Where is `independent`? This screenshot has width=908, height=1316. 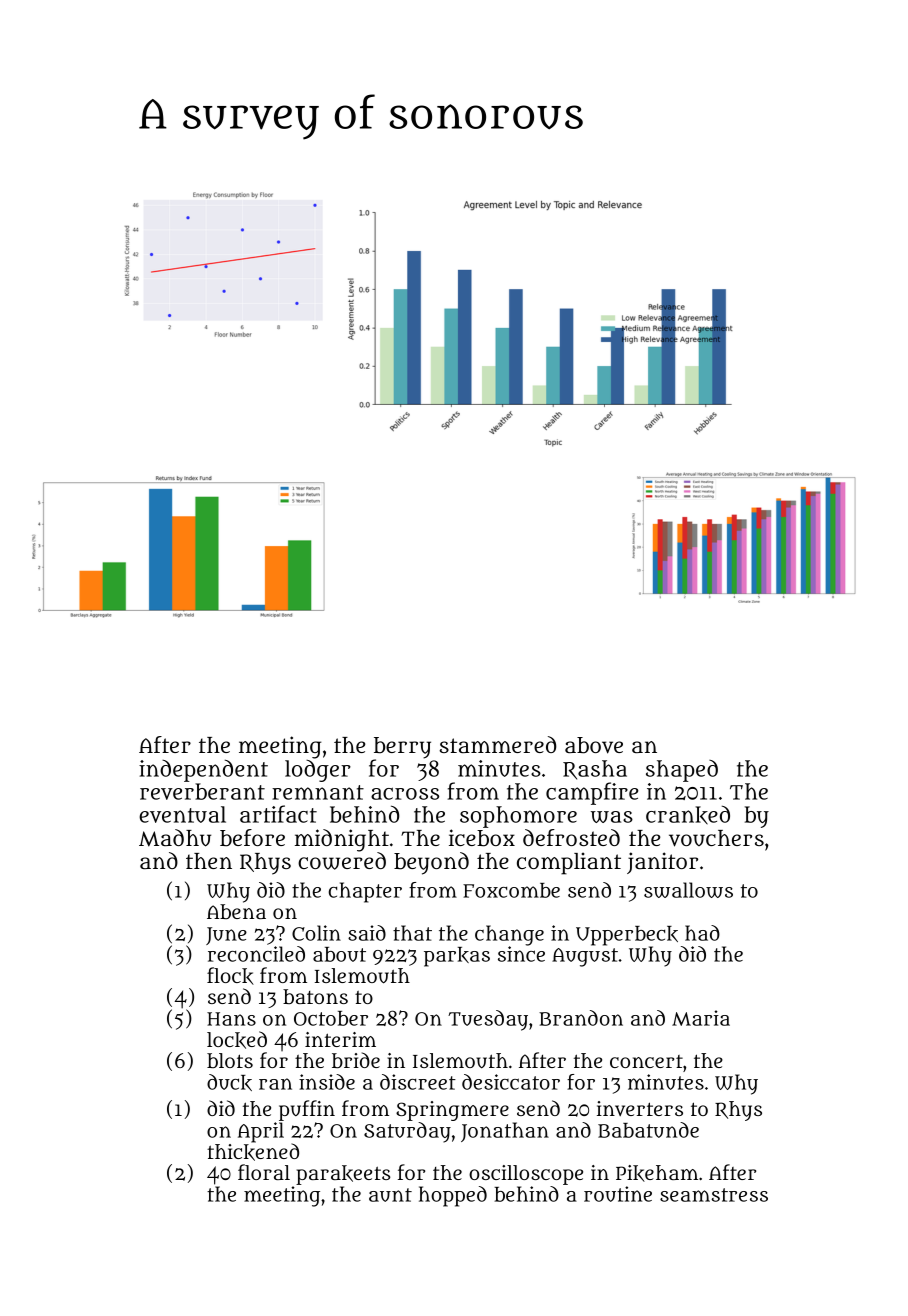 independent is located at coordinates (203, 771).
